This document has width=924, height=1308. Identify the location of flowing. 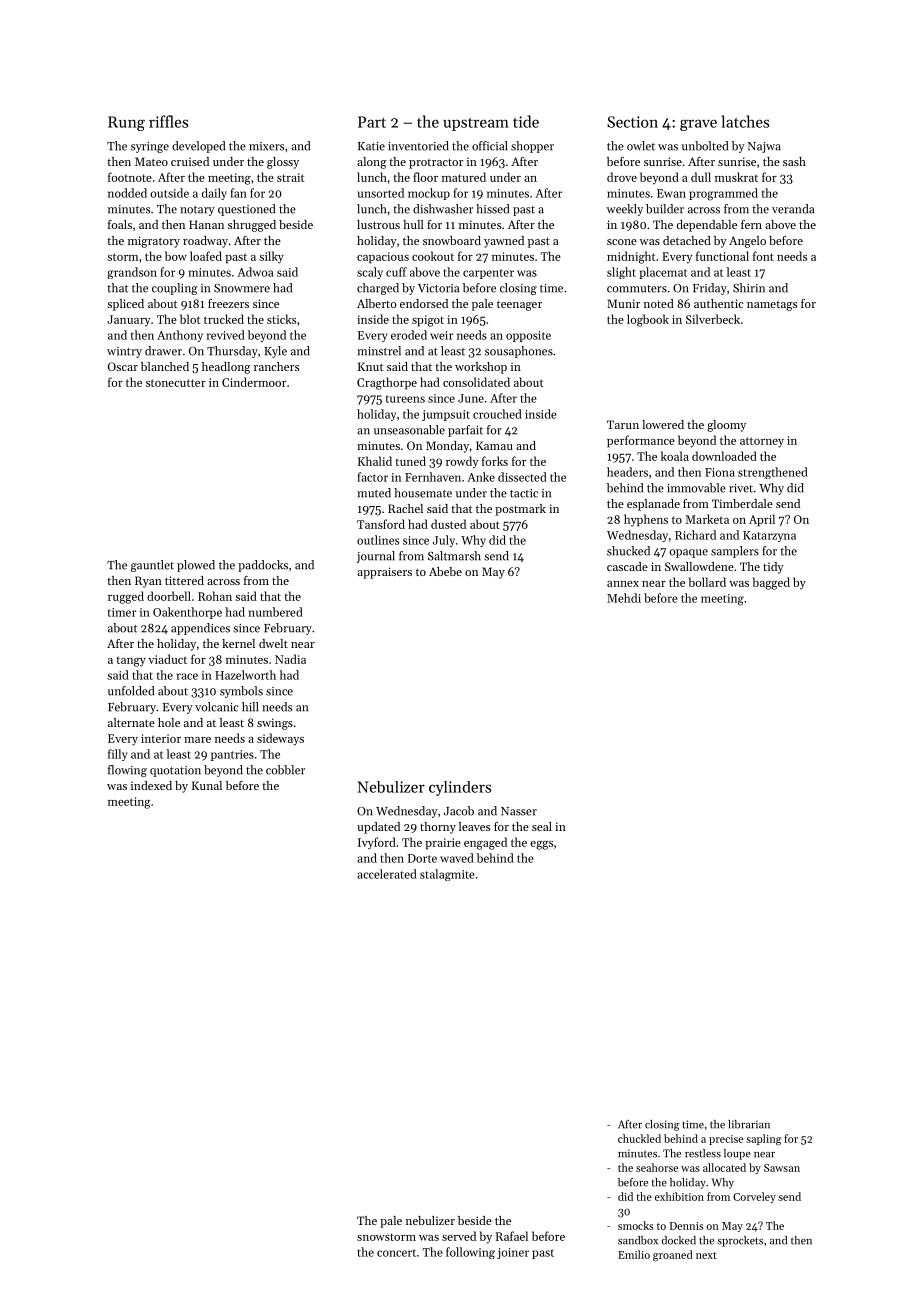
(127, 771).
